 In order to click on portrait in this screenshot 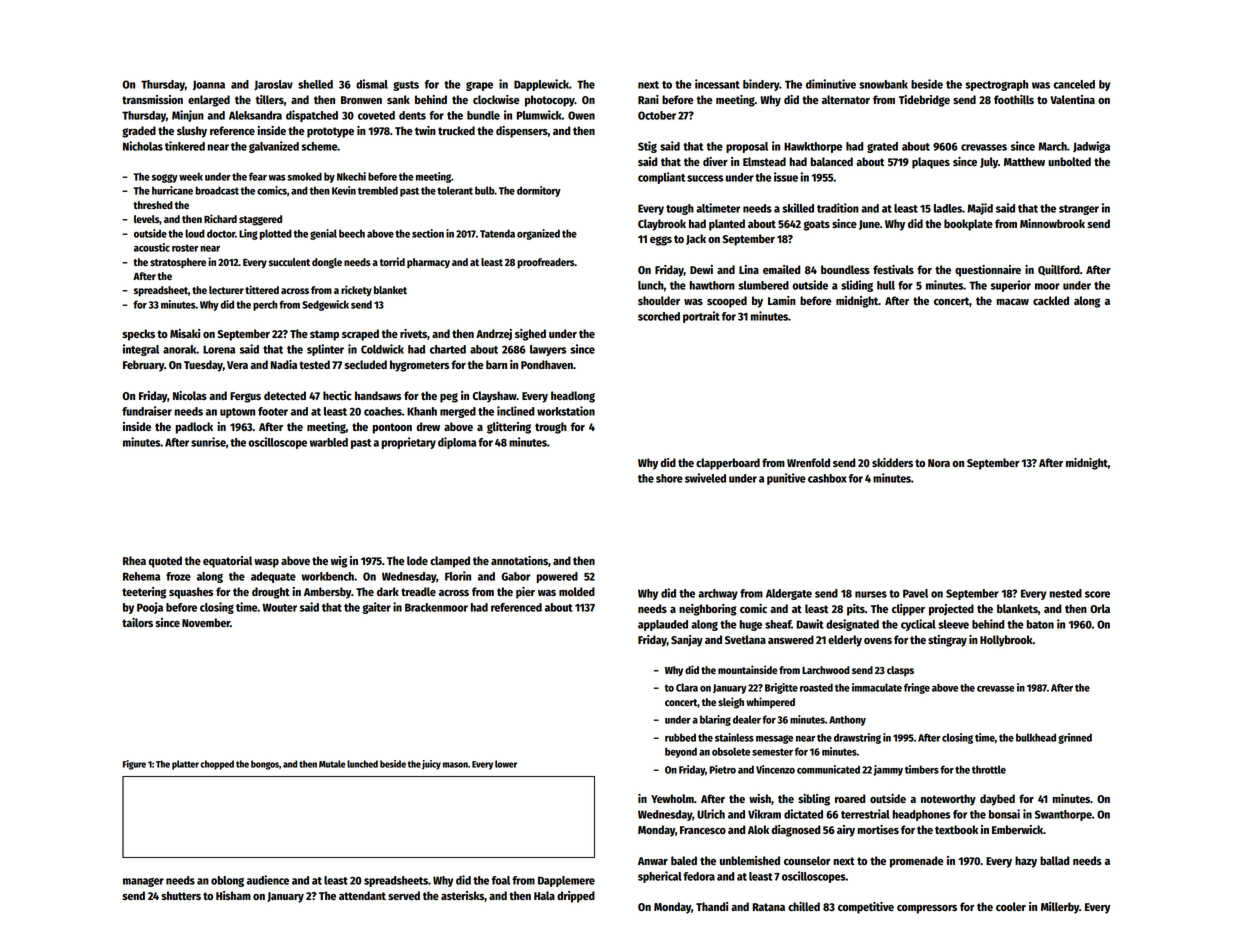, I will do `click(701, 317)`.
